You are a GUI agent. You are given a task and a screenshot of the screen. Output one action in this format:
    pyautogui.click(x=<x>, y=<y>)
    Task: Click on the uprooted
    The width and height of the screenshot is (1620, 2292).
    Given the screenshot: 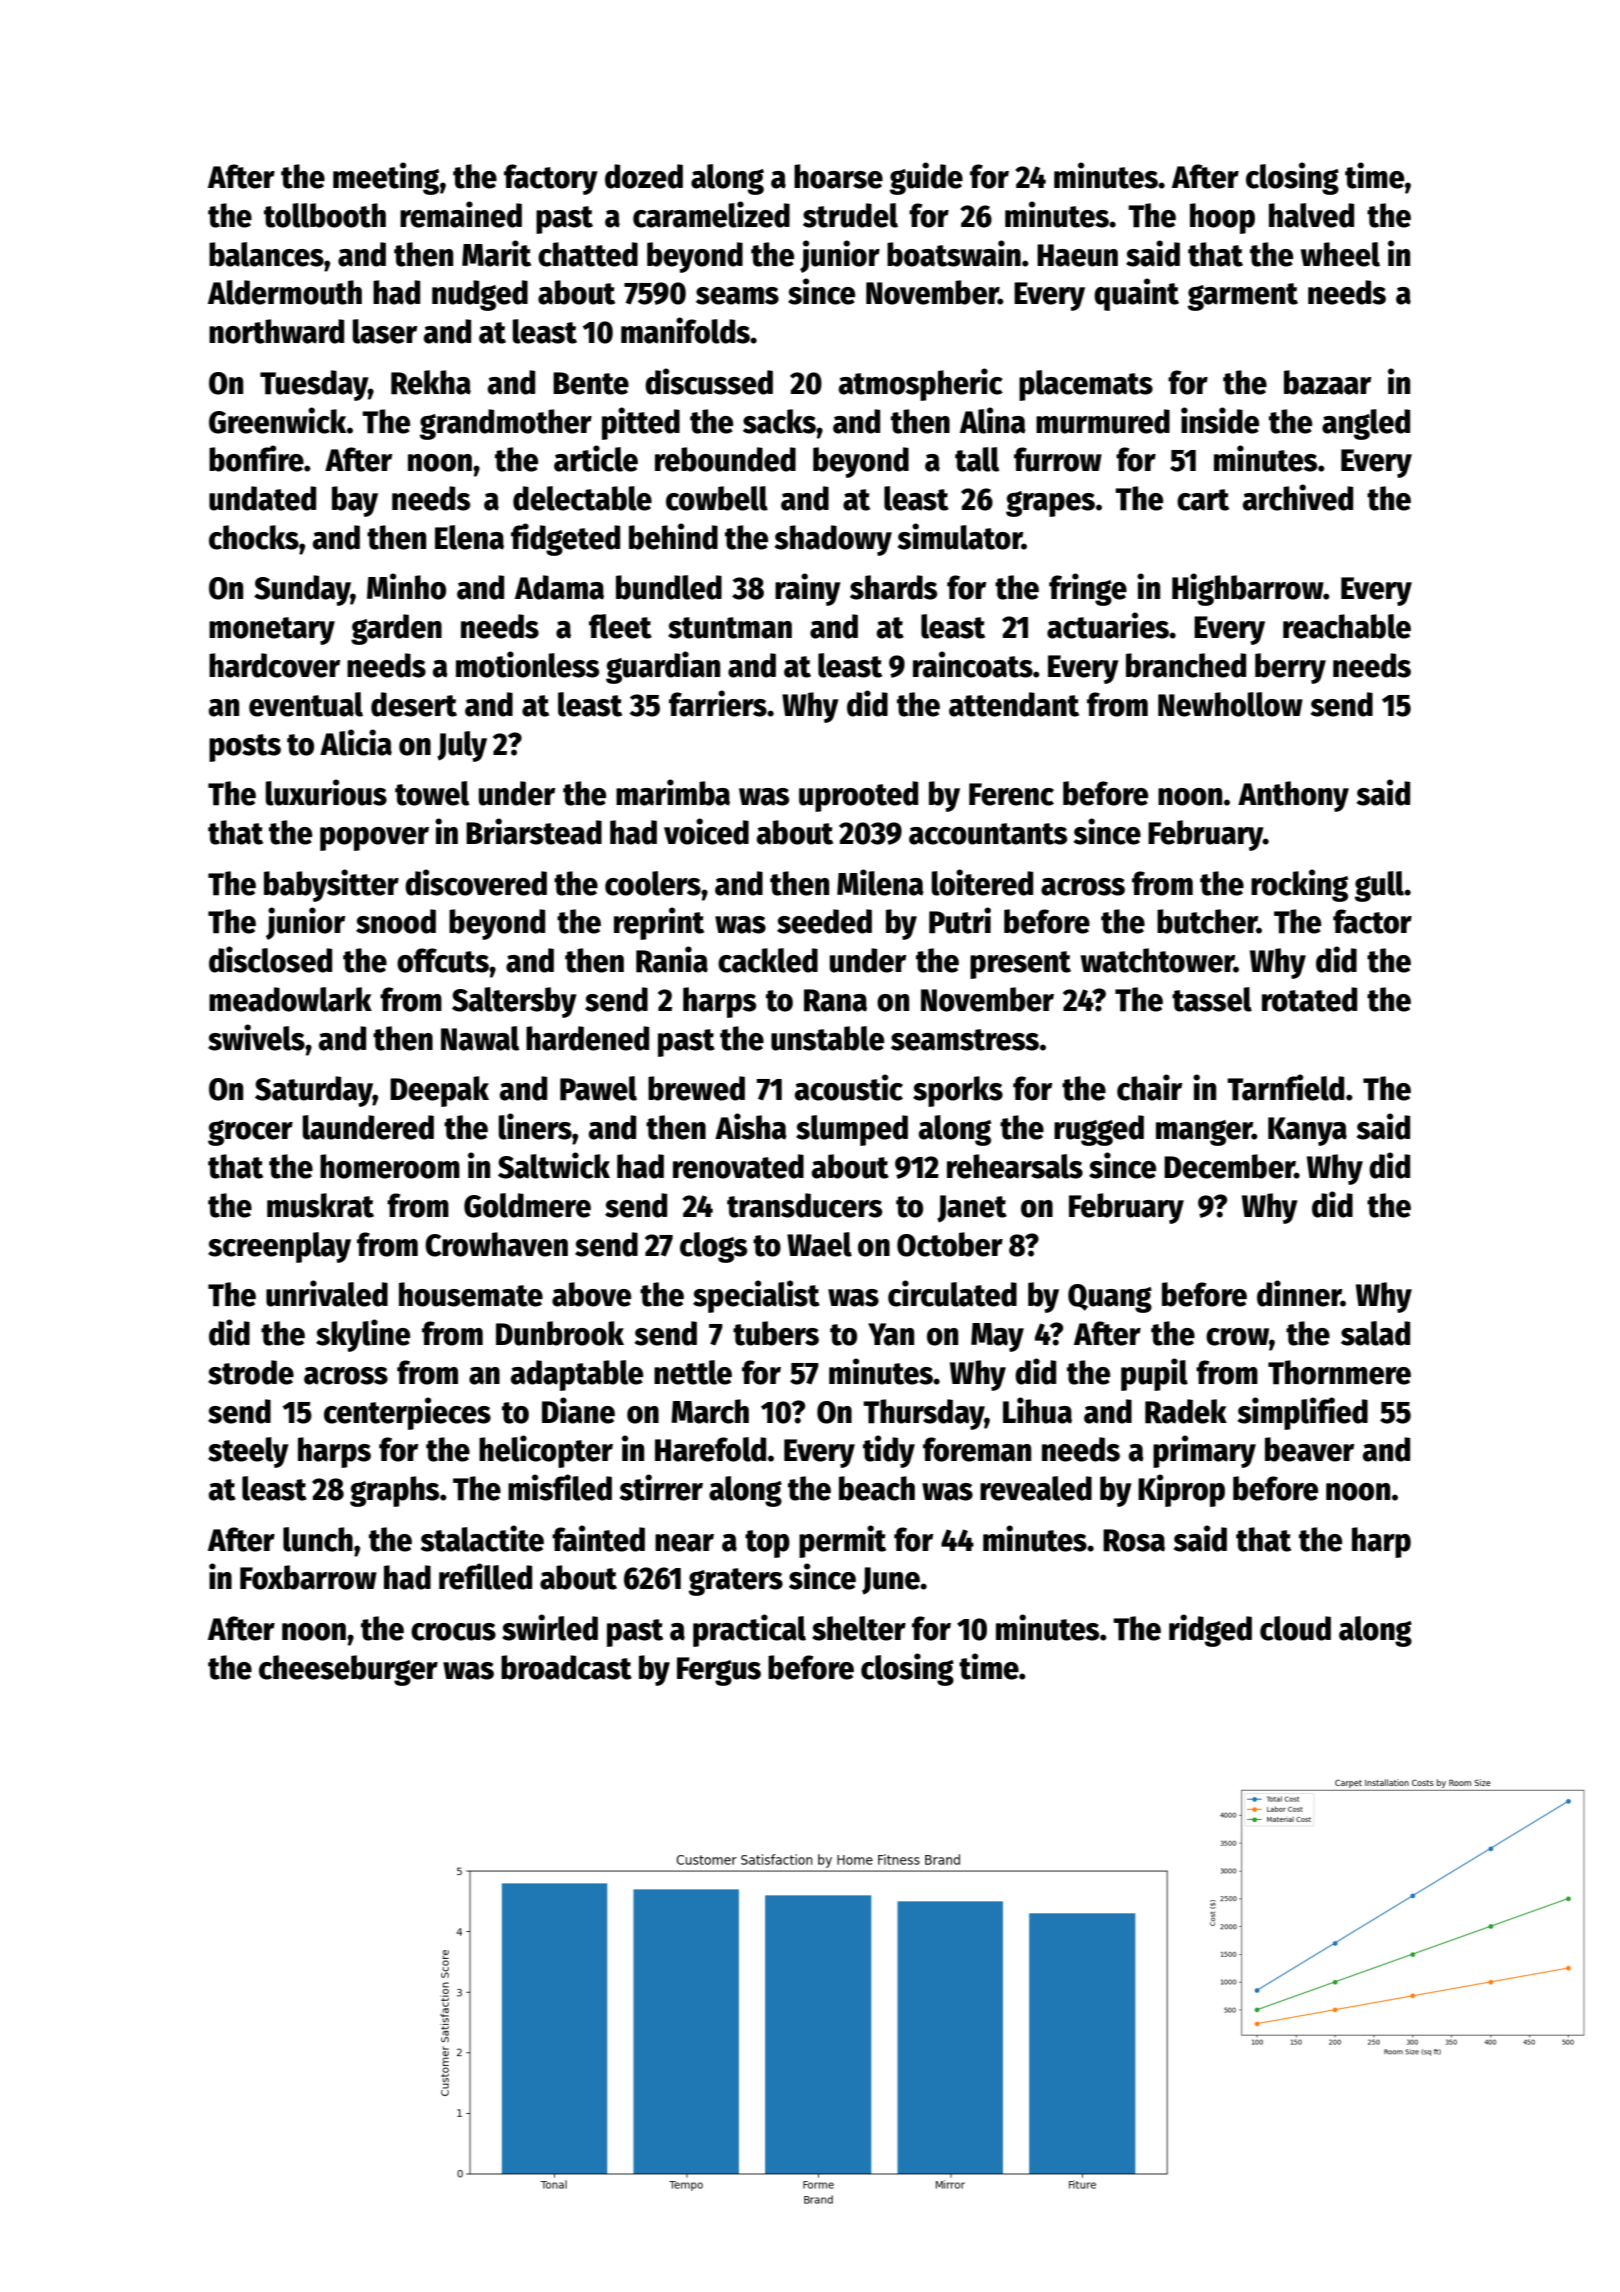 What is the action you would take?
    pyautogui.click(x=858, y=796)
